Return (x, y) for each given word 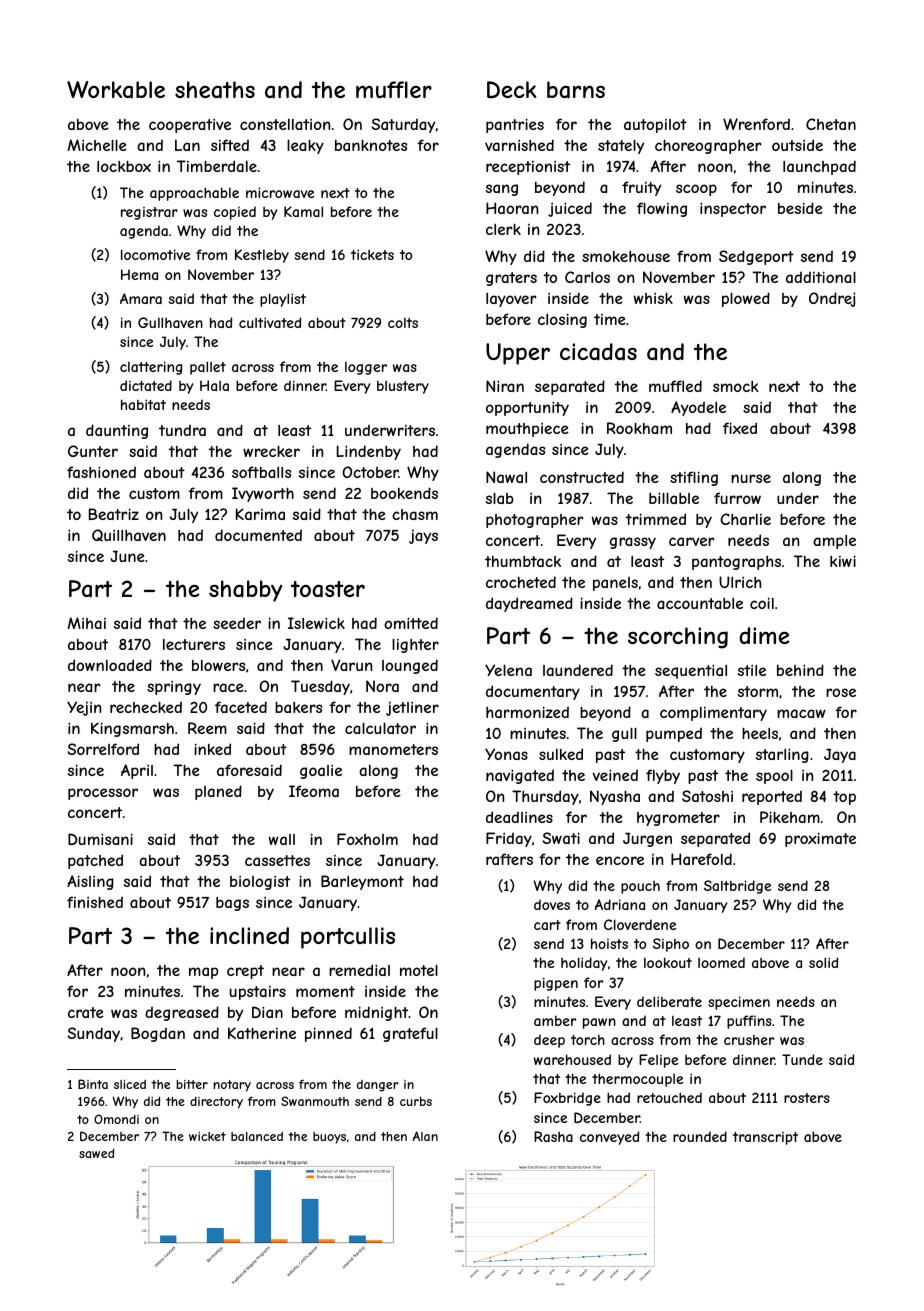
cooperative (190, 126)
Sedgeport (756, 257)
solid (823, 962)
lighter (415, 645)
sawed (96, 1153)
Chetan (831, 124)
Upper (518, 354)
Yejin (84, 708)
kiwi (843, 561)
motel (419, 970)
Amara (141, 298)
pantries (515, 125)
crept (245, 972)
